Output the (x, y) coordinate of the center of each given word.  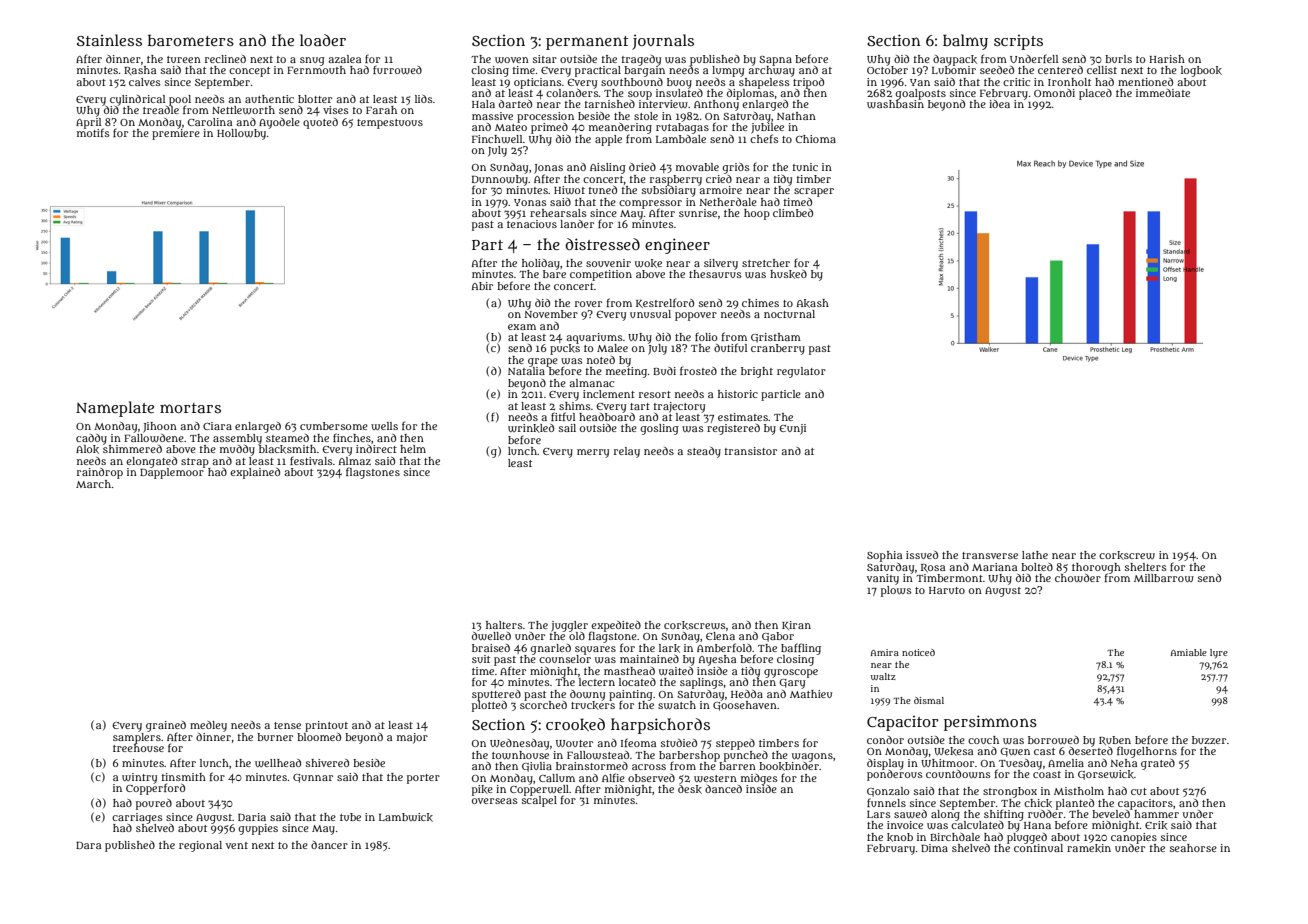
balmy (965, 42)
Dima (934, 848)
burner (275, 737)
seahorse (1193, 848)
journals (663, 42)
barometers (191, 40)
